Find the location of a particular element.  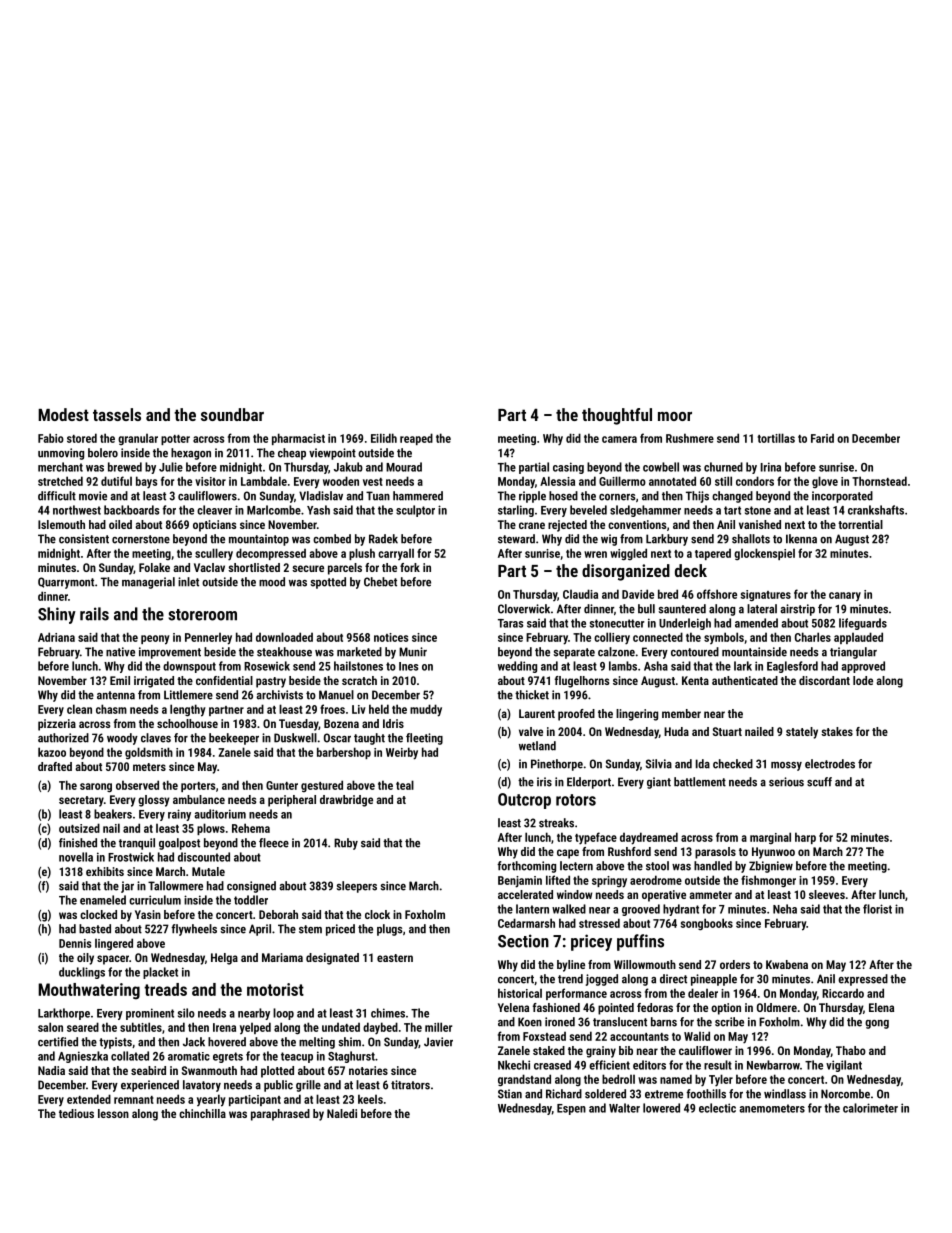

soundbar is located at coordinates (232, 414).
